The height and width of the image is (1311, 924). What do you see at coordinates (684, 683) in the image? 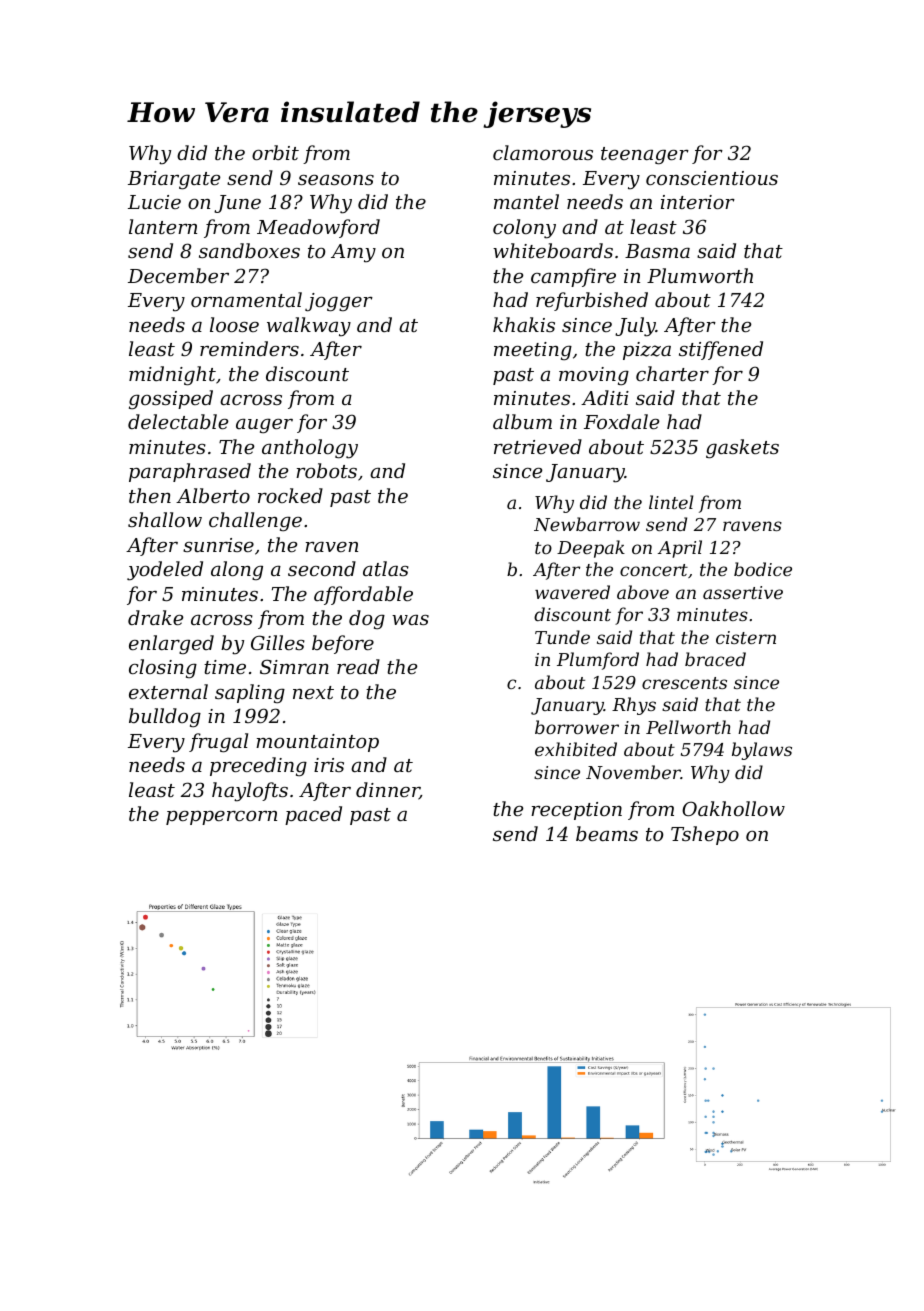
I see `crescents` at bounding box center [684, 683].
